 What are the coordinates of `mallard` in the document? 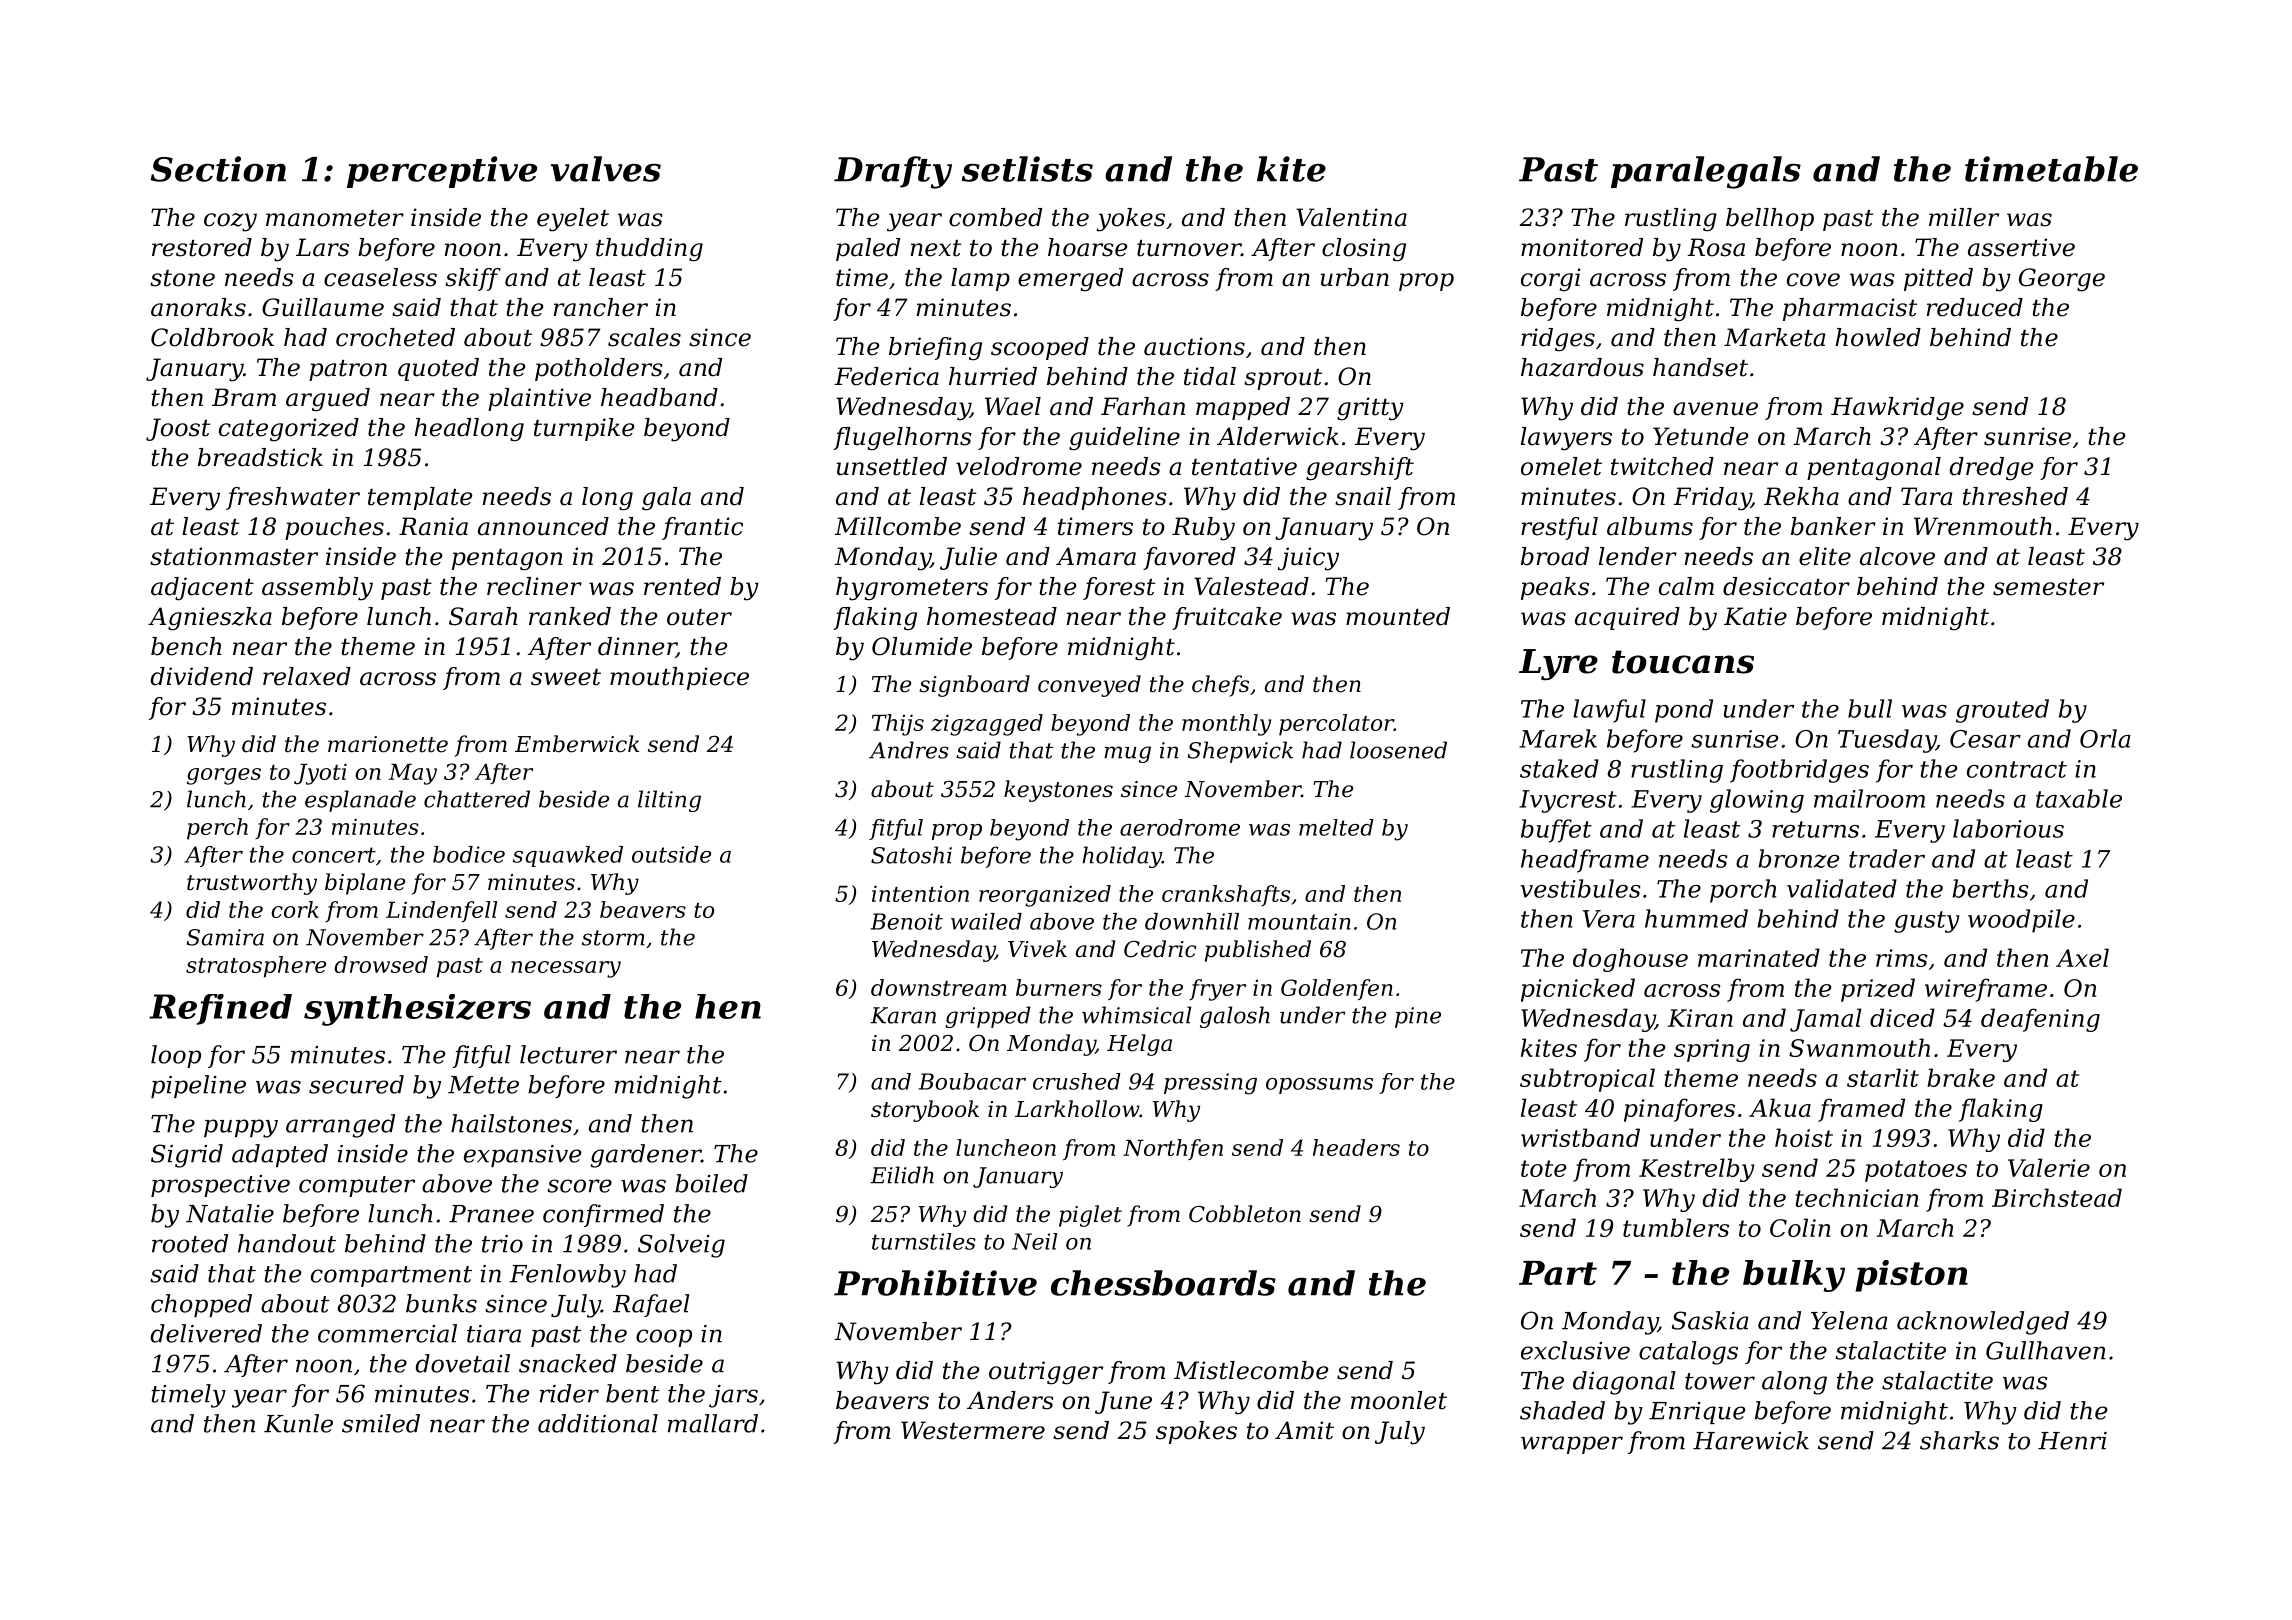 It's located at (713, 1423).
